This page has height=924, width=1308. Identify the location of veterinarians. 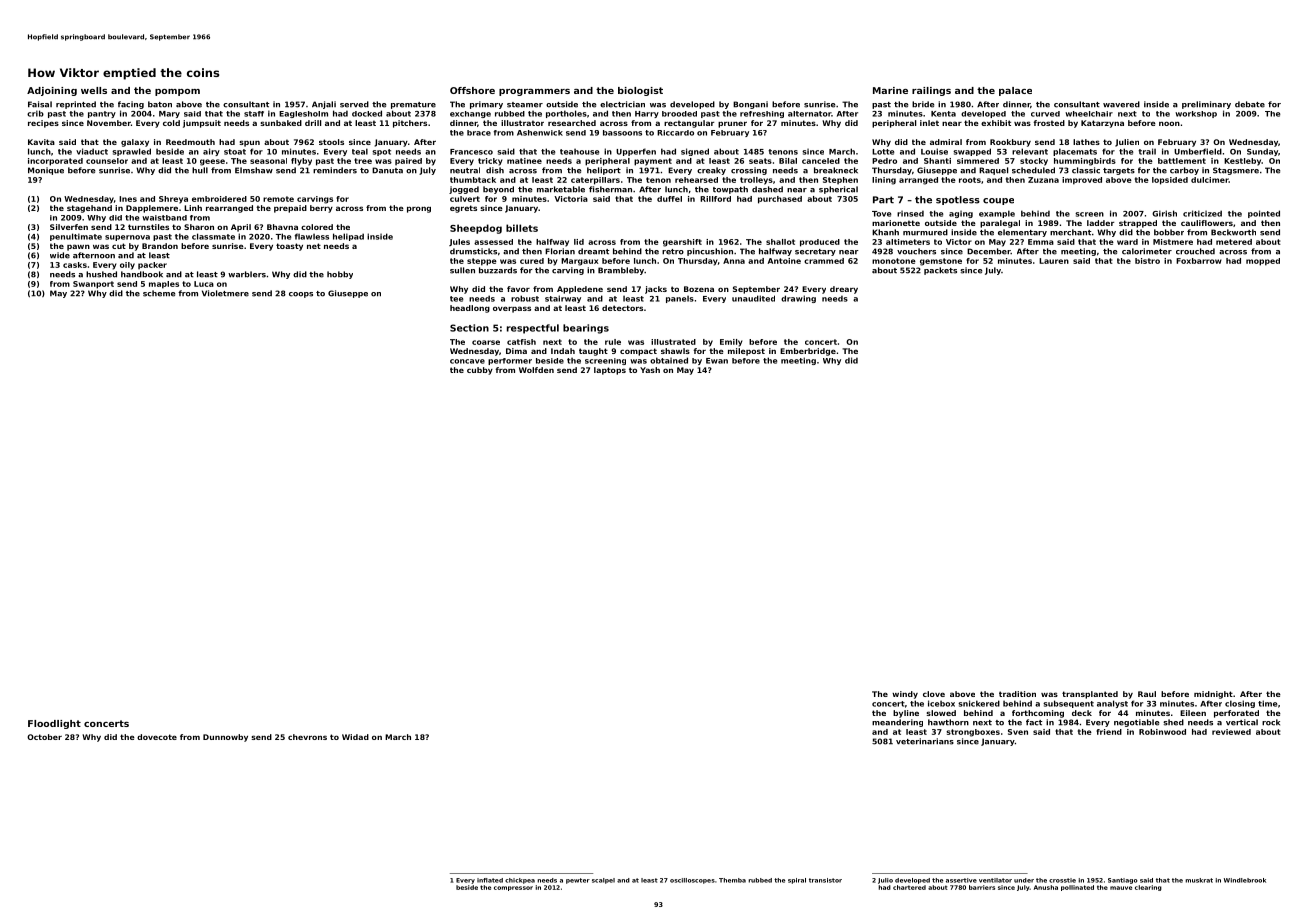
(925, 741).
